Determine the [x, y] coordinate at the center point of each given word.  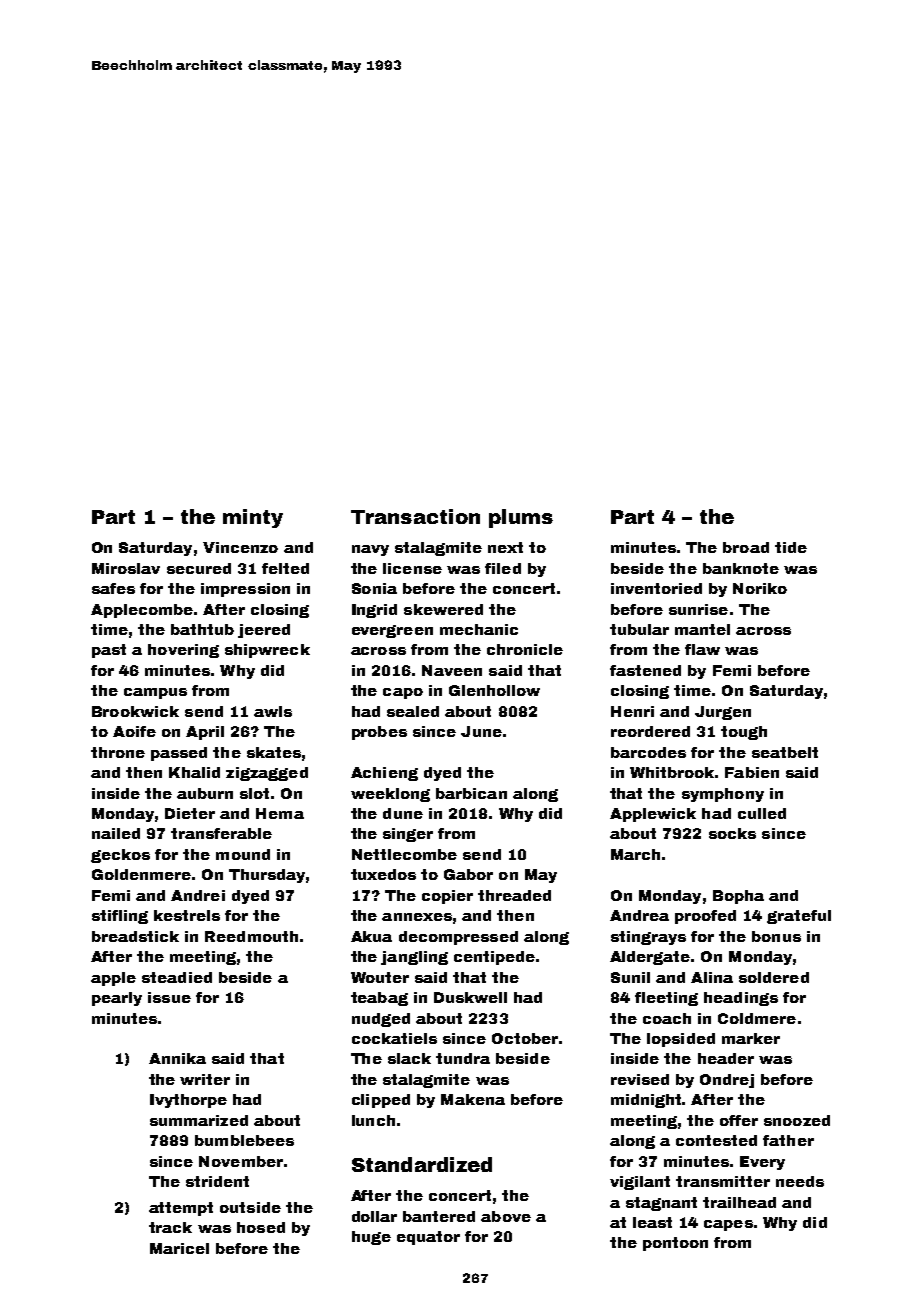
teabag [379, 999]
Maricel [179, 1248]
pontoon [675, 1244]
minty [253, 518]
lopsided [681, 1040]
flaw [702, 649]
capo [403, 693]
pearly [117, 999]
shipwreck [267, 651]
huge [371, 1238]
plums [521, 518]
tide [791, 547]
